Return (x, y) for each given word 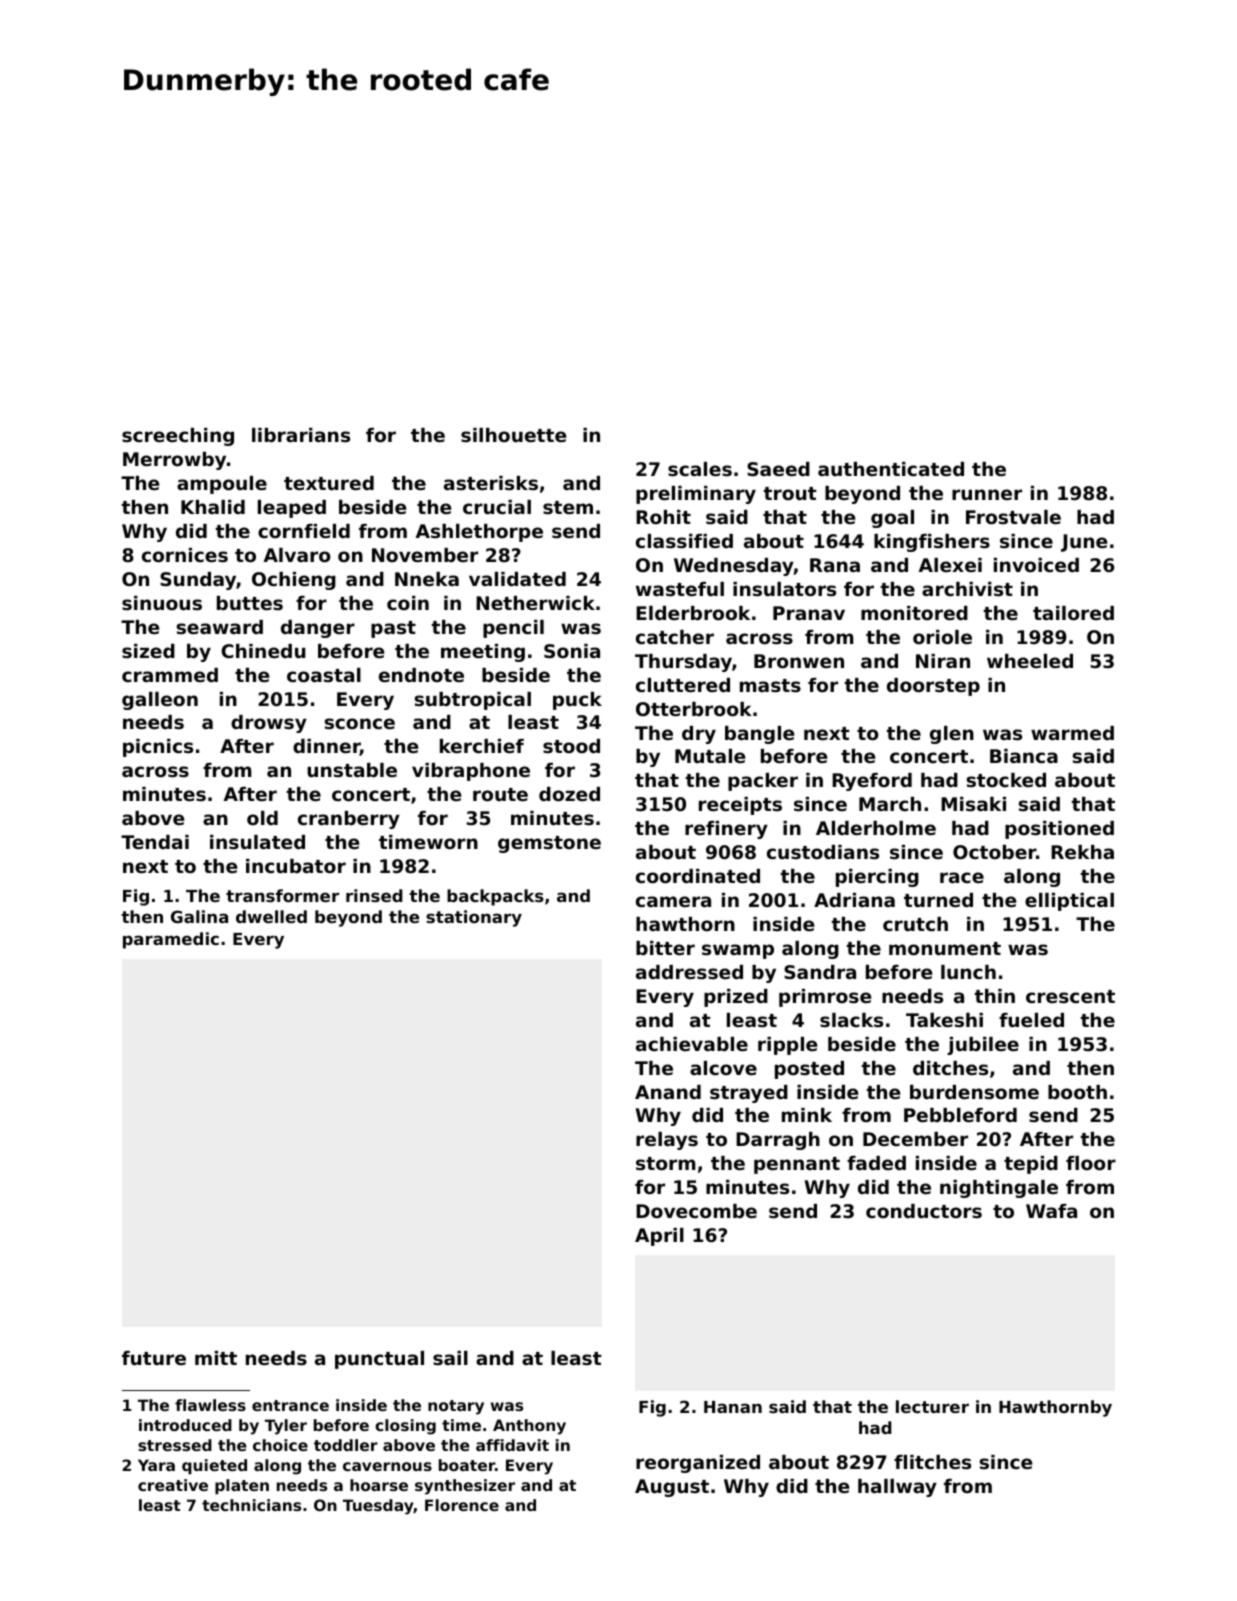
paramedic (171, 940)
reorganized (698, 1464)
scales (700, 469)
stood (571, 746)
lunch (968, 972)
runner (987, 494)
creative (173, 1485)
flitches (932, 1462)
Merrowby (174, 461)
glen (952, 735)
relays (667, 1141)
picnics (158, 748)
